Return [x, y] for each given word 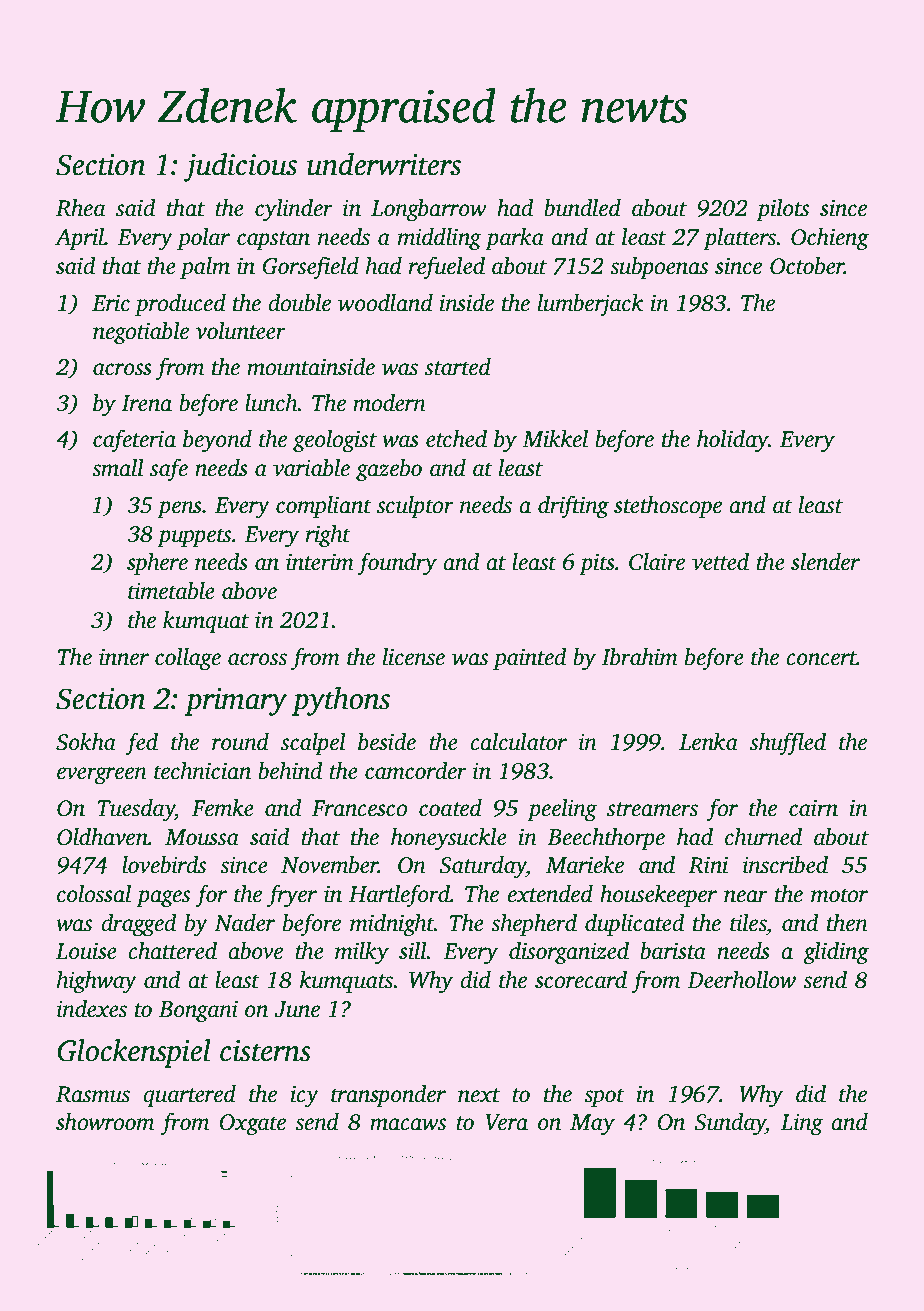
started [458, 367]
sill [413, 951]
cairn [813, 808]
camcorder [416, 771]
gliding [836, 953]
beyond [217, 441]
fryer [292, 895]
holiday [732, 441]
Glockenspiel [134, 1053]
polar [203, 239]
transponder [388, 1096]
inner [124, 657]
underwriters [384, 164]
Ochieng [830, 239]
